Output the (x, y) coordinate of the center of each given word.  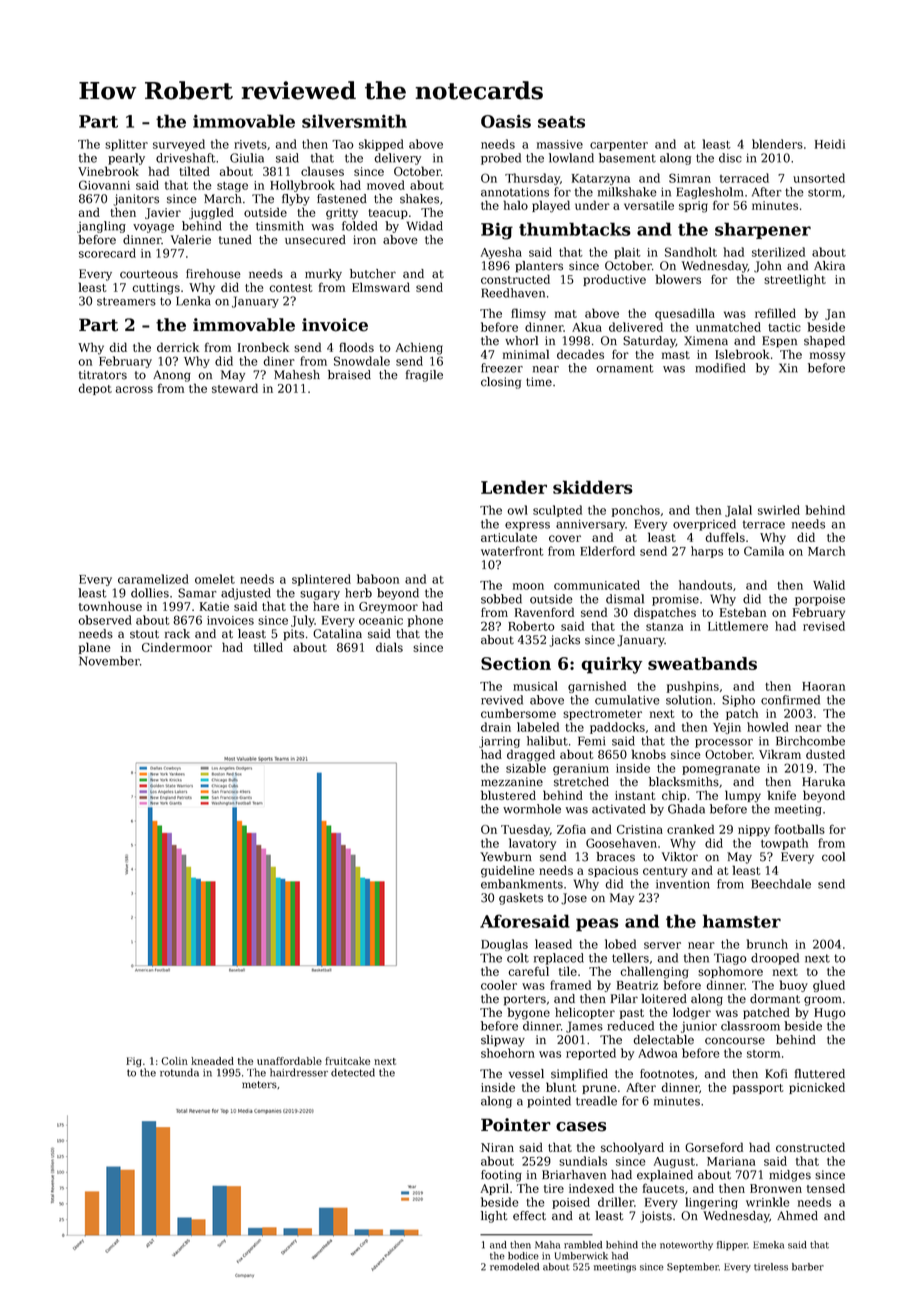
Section (516, 663)
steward (235, 388)
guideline (507, 871)
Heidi (830, 144)
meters (259, 1085)
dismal (625, 599)
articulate (509, 537)
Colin (174, 1061)
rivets (250, 144)
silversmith (354, 121)
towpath (784, 844)
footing (501, 1176)
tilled (268, 647)
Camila (764, 551)
